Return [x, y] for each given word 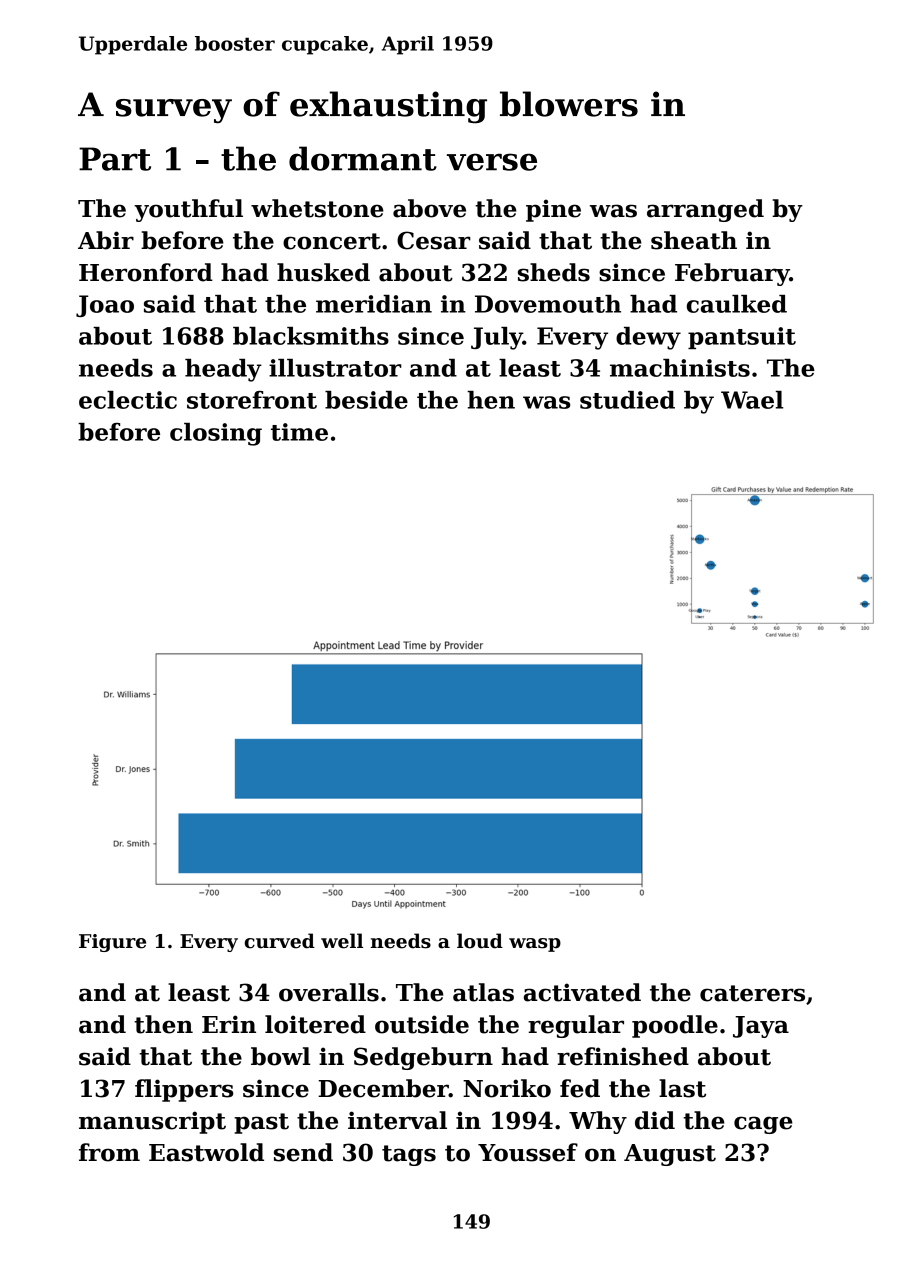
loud [480, 941]
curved [280, 941]
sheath [694, 240]
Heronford [146, 272]
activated [582, 992]
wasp [535, 945]
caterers [752, 993]
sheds [554, 272]
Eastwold [206, 1152]
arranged [705, 210]
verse [492, 162]
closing [216, 434]
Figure [112, 943]
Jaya [761, 1027]
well [342, 941]
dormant [363, 158]
